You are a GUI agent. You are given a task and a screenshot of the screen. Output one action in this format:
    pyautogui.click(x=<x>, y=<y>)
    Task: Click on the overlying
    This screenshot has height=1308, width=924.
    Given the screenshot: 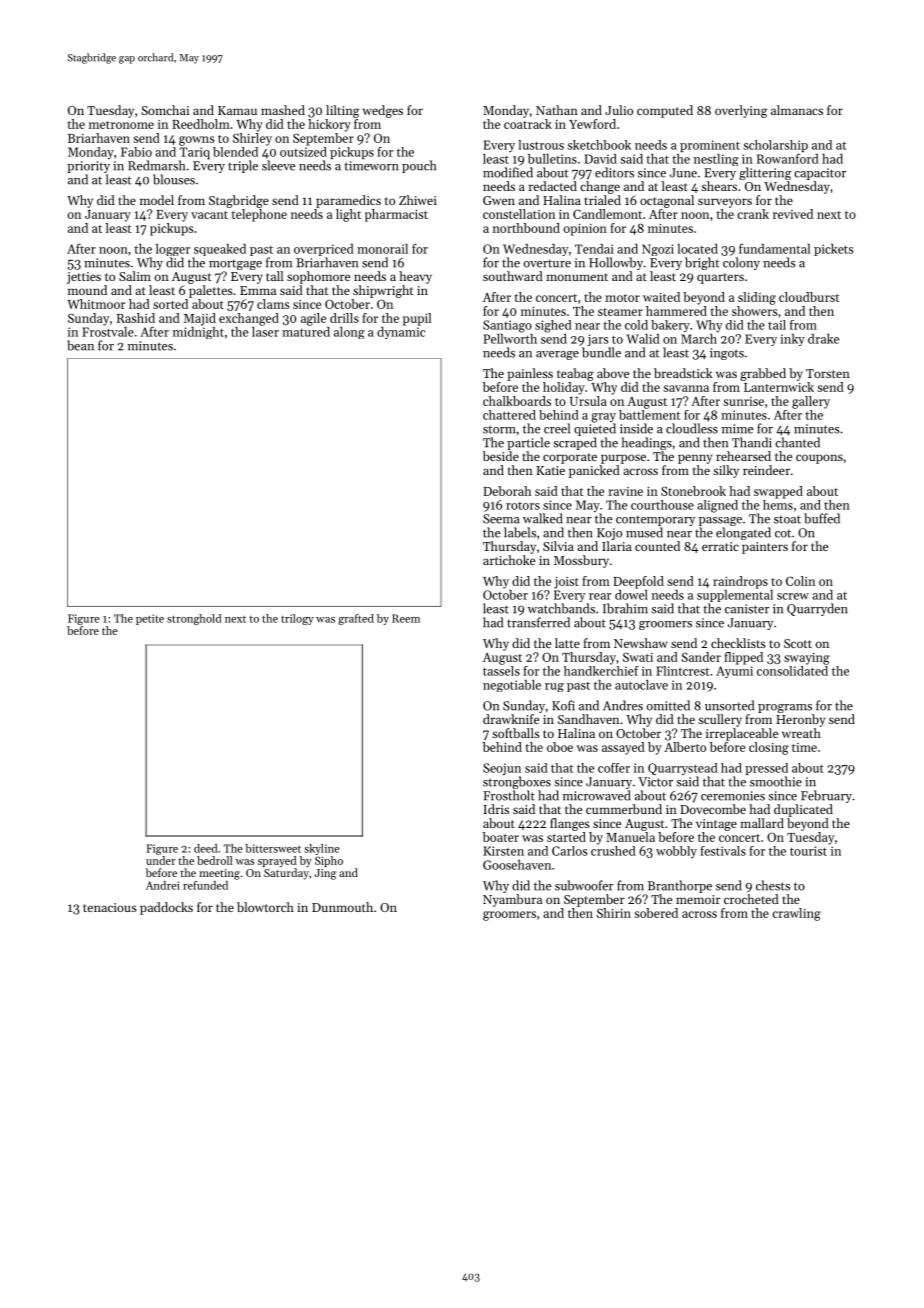 What is the action you would take?
    pyautogui.click(x=741, y=111)
